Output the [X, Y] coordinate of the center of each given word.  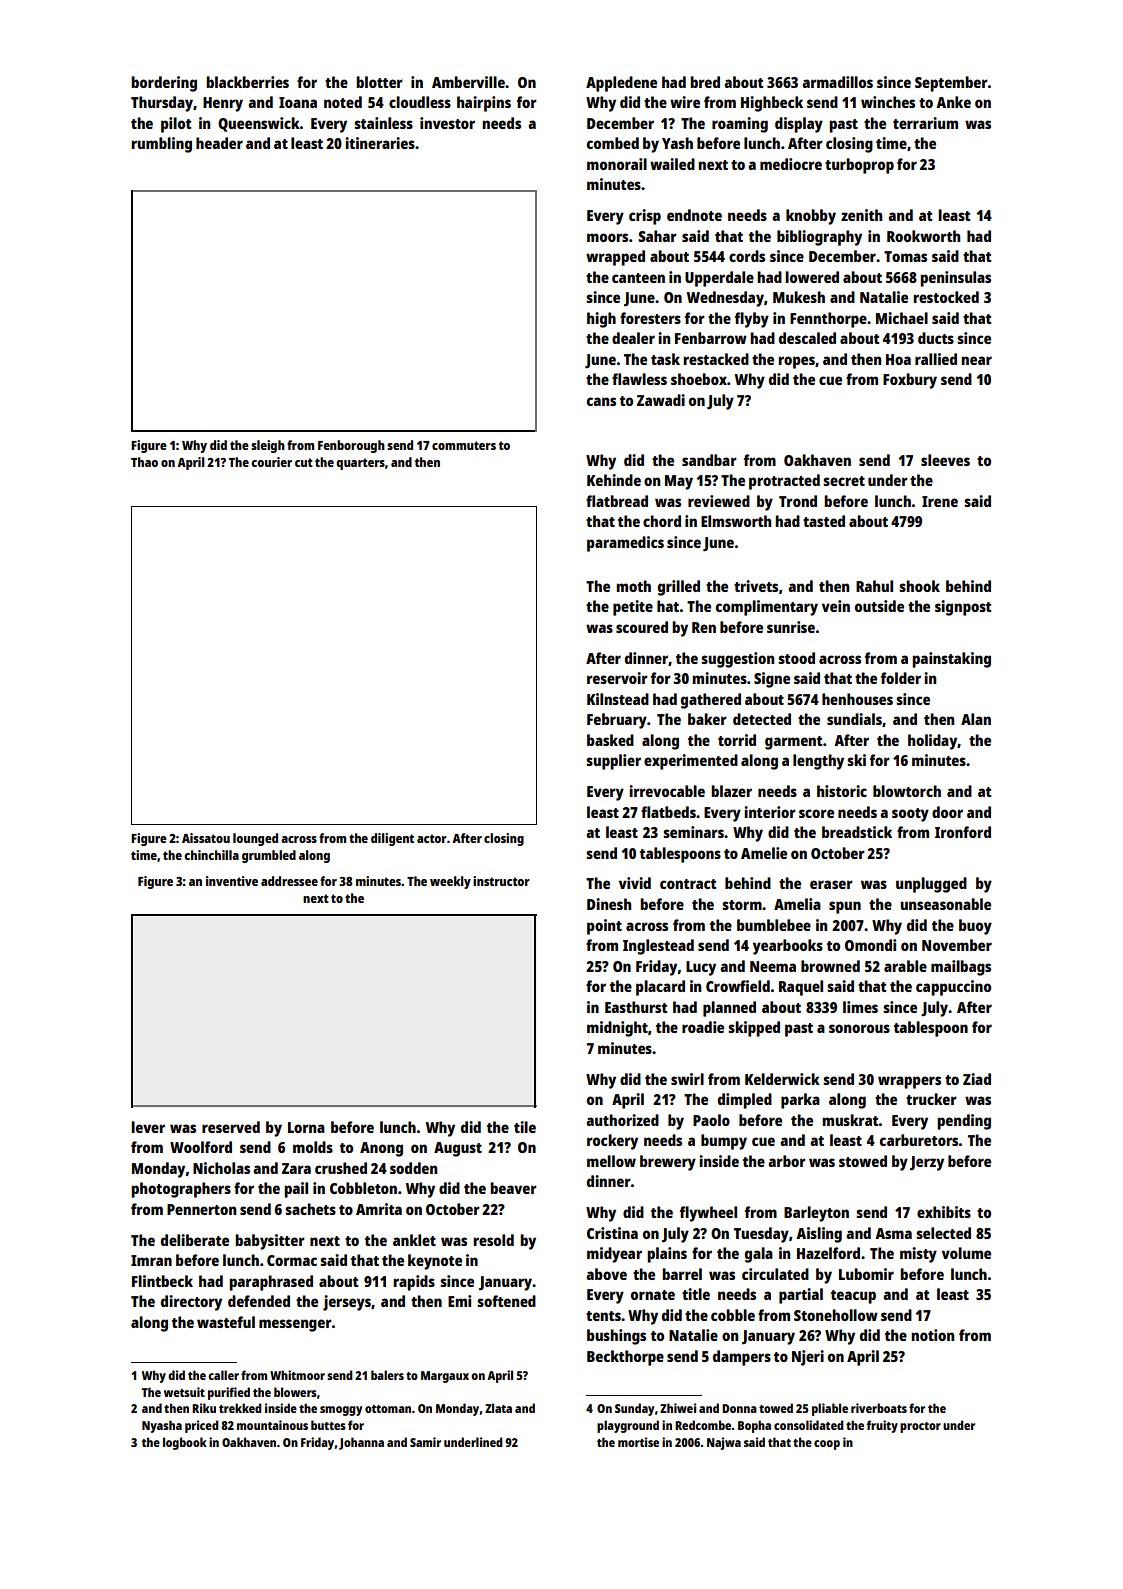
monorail [617, 164]
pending [964, 1122]
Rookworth [923, 236]
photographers [181, 1190]
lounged [255, 839]
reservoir [617, 678]
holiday [933, 742]
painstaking [951, 660]
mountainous [272, 1425]
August [458, 1149]
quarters [360, 464]
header [219, 143]
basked [610, 740]
